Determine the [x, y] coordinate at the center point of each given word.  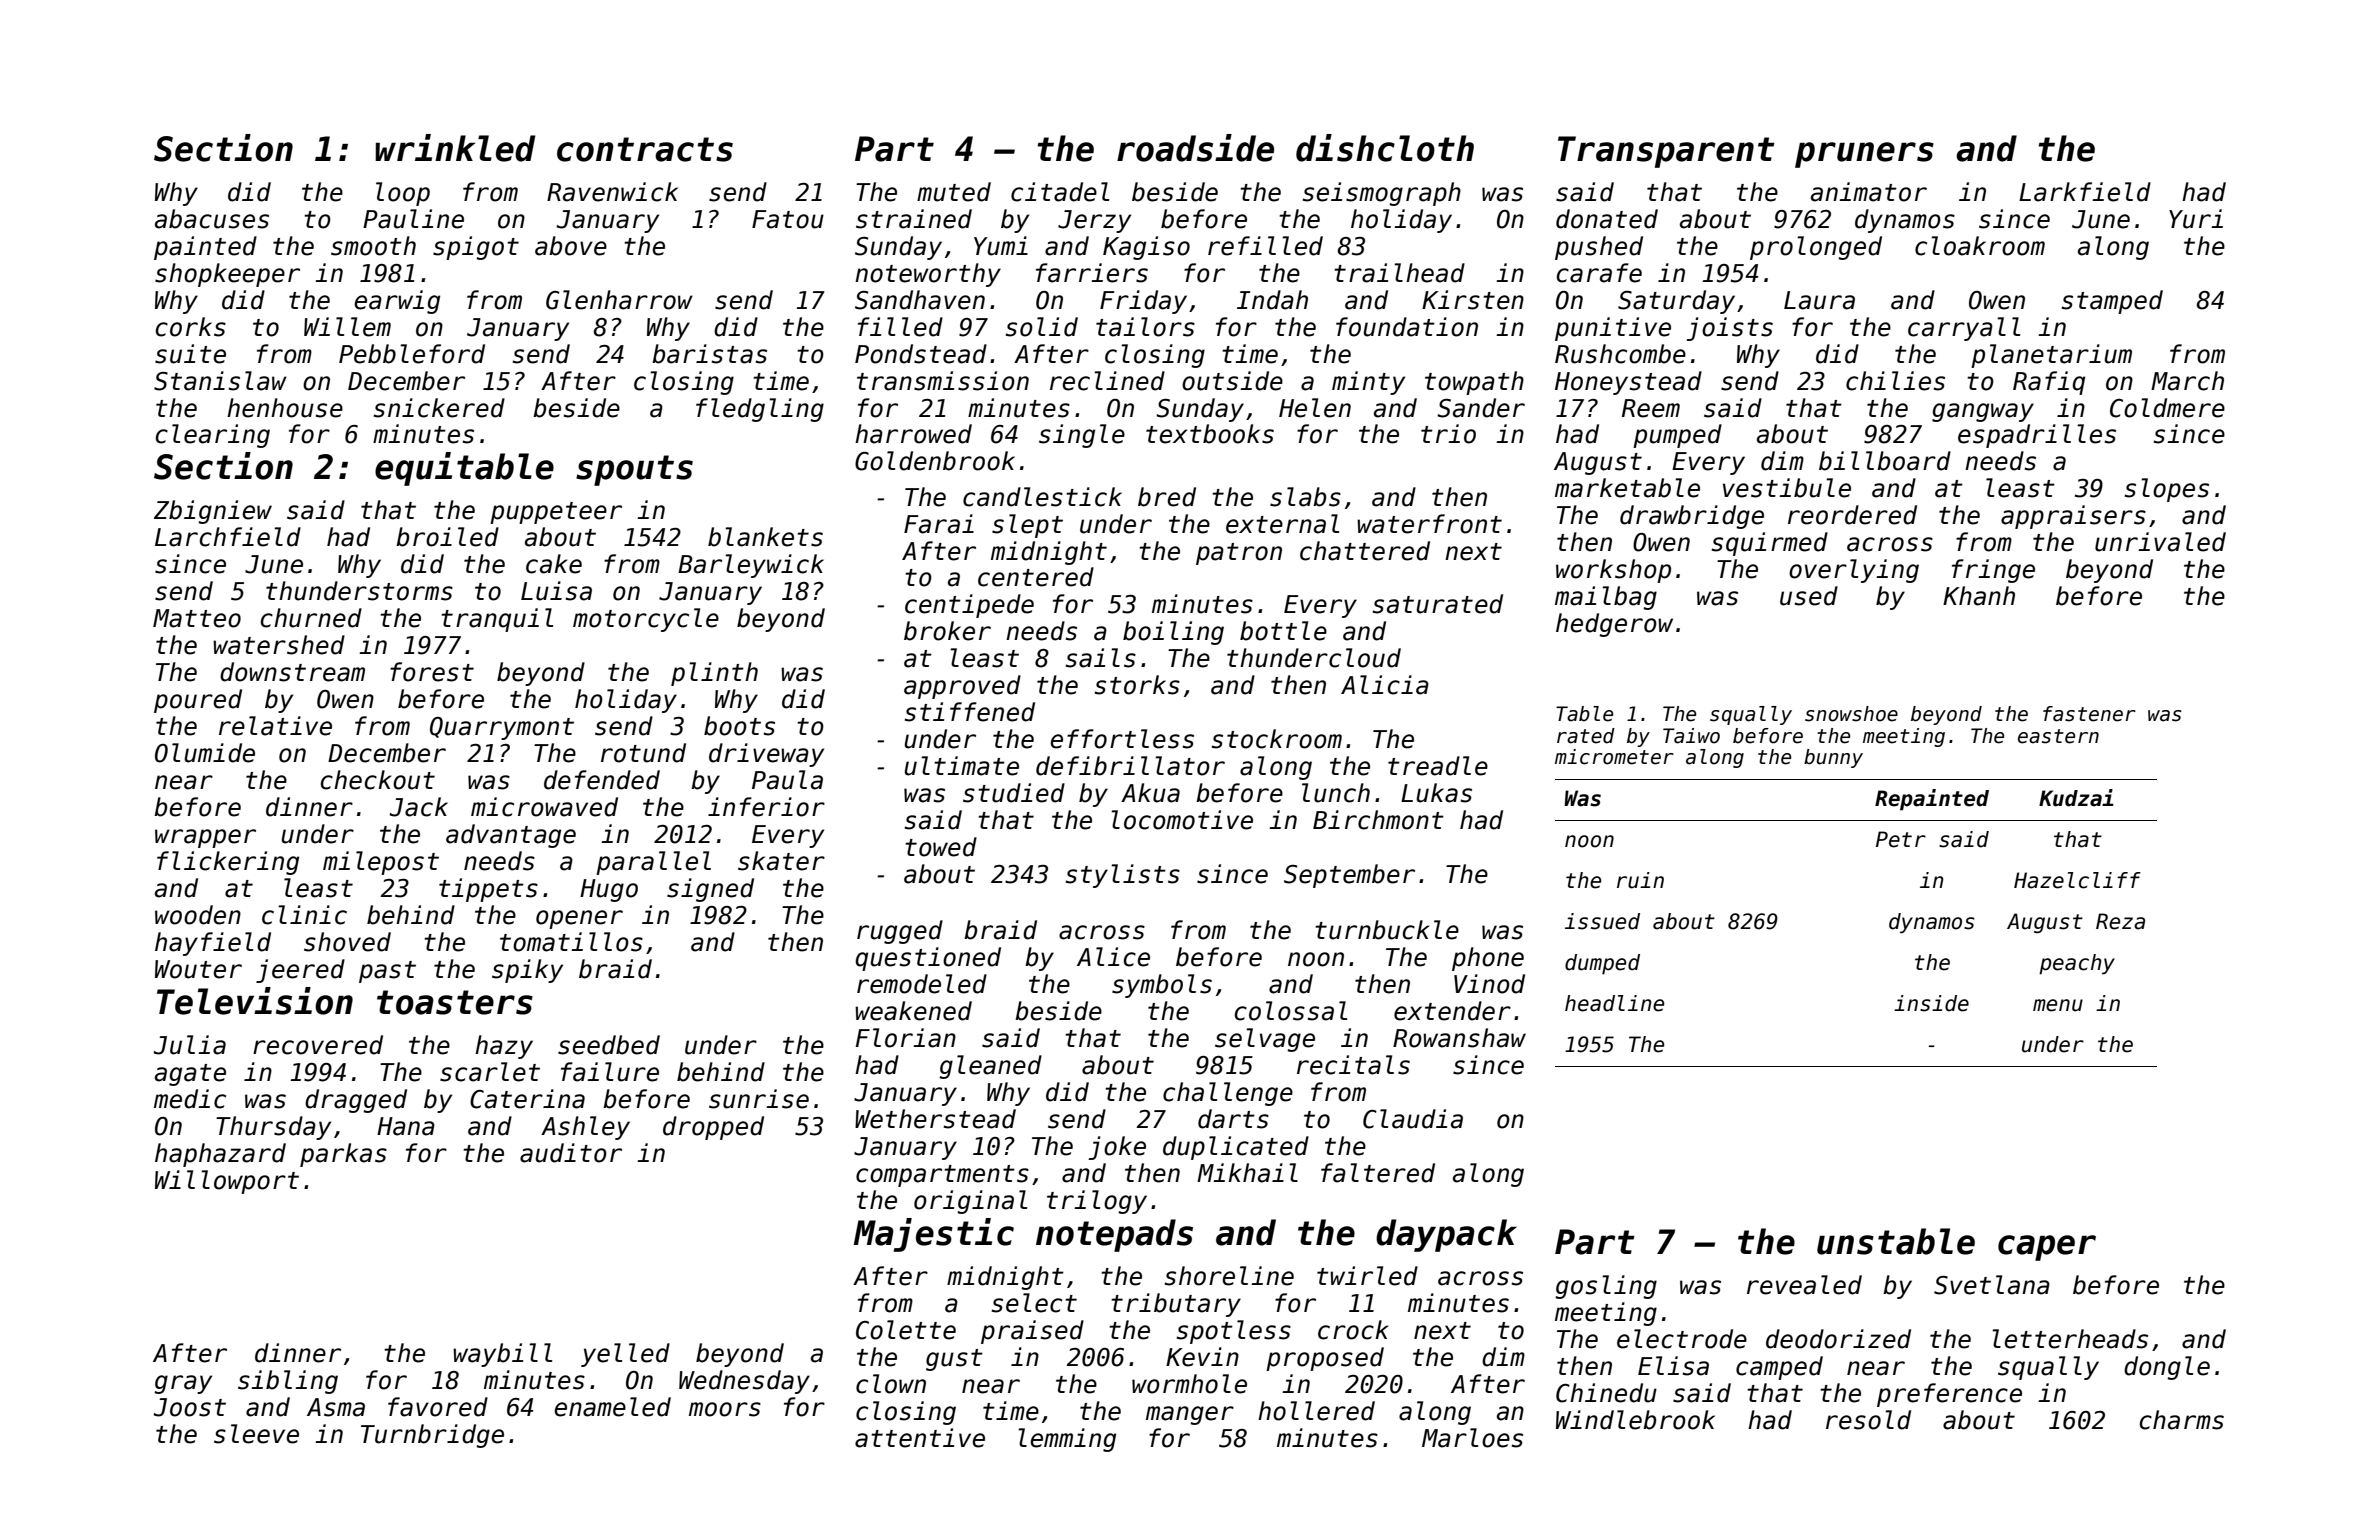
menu [2058, 1005]
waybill [502, 1355]
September [1349, 876]
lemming [1067, 1440]
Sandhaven [920, 300]
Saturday [1676, 302]
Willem [347, 327]
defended [602, 780]
